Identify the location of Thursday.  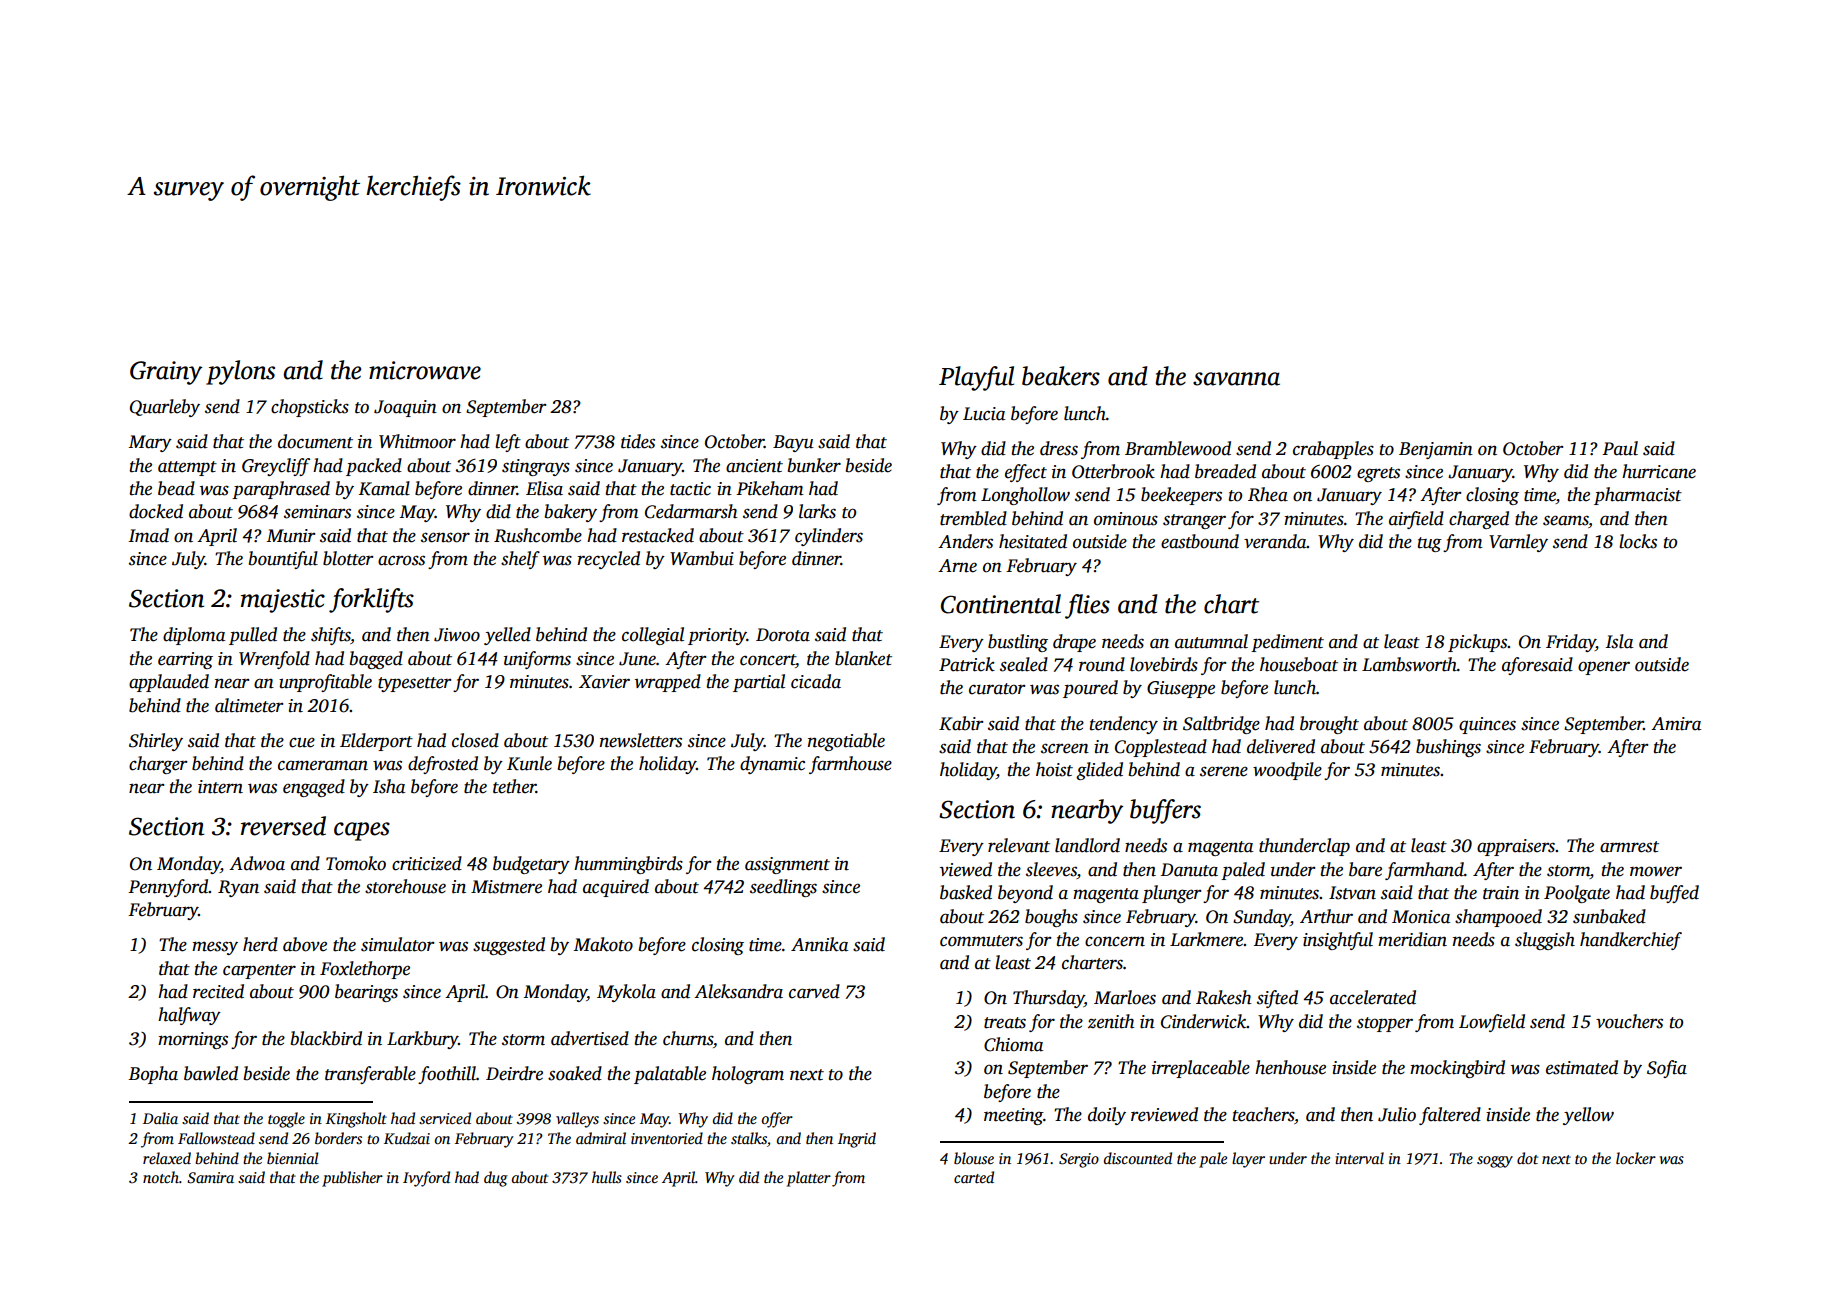
(1048, 999).
